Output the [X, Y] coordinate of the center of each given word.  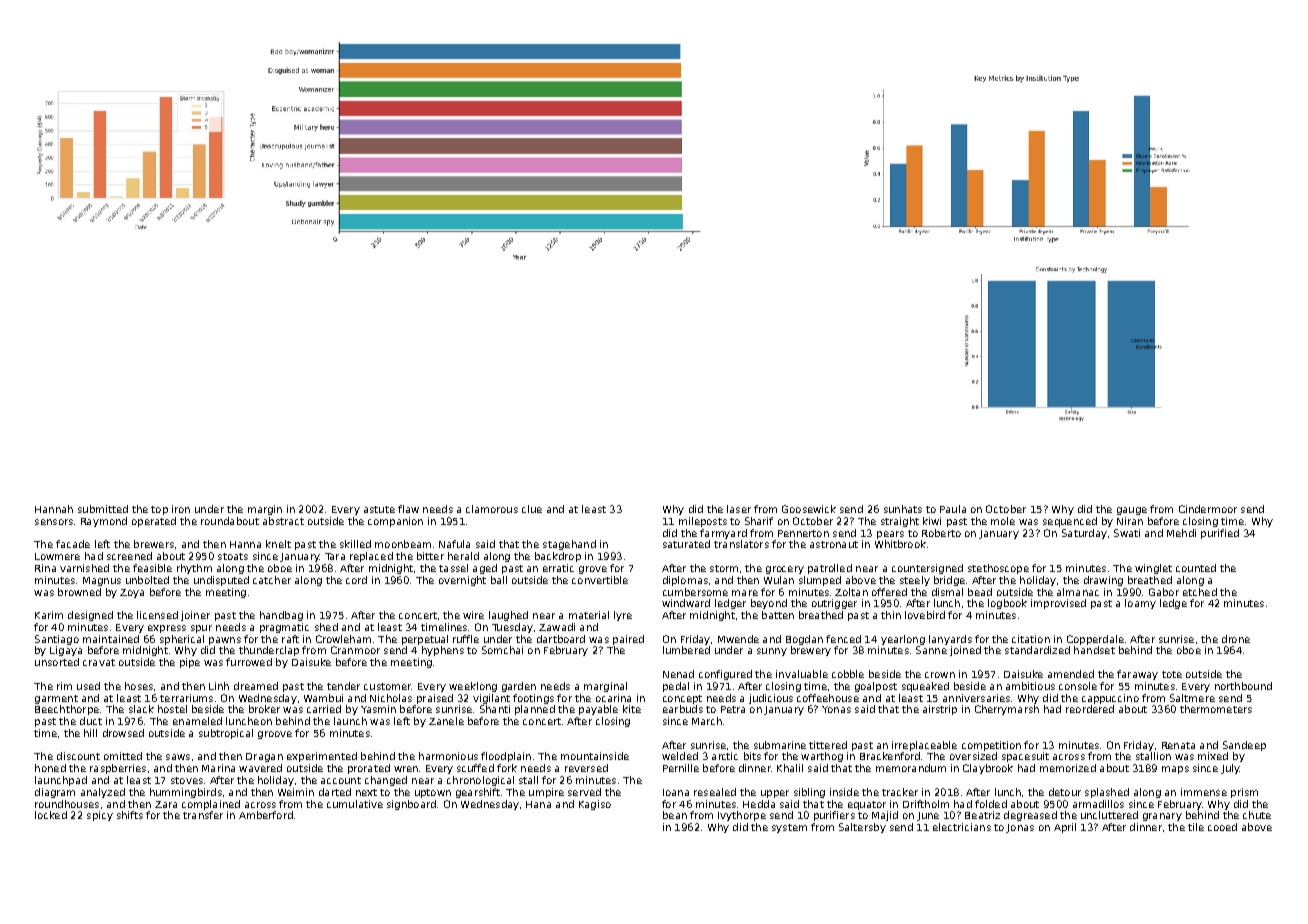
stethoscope [998, 569]
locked [51, 815]
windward [686, 603]
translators [741, 544]
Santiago [57, 640]
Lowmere [57, 556]
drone [1236, 639]
